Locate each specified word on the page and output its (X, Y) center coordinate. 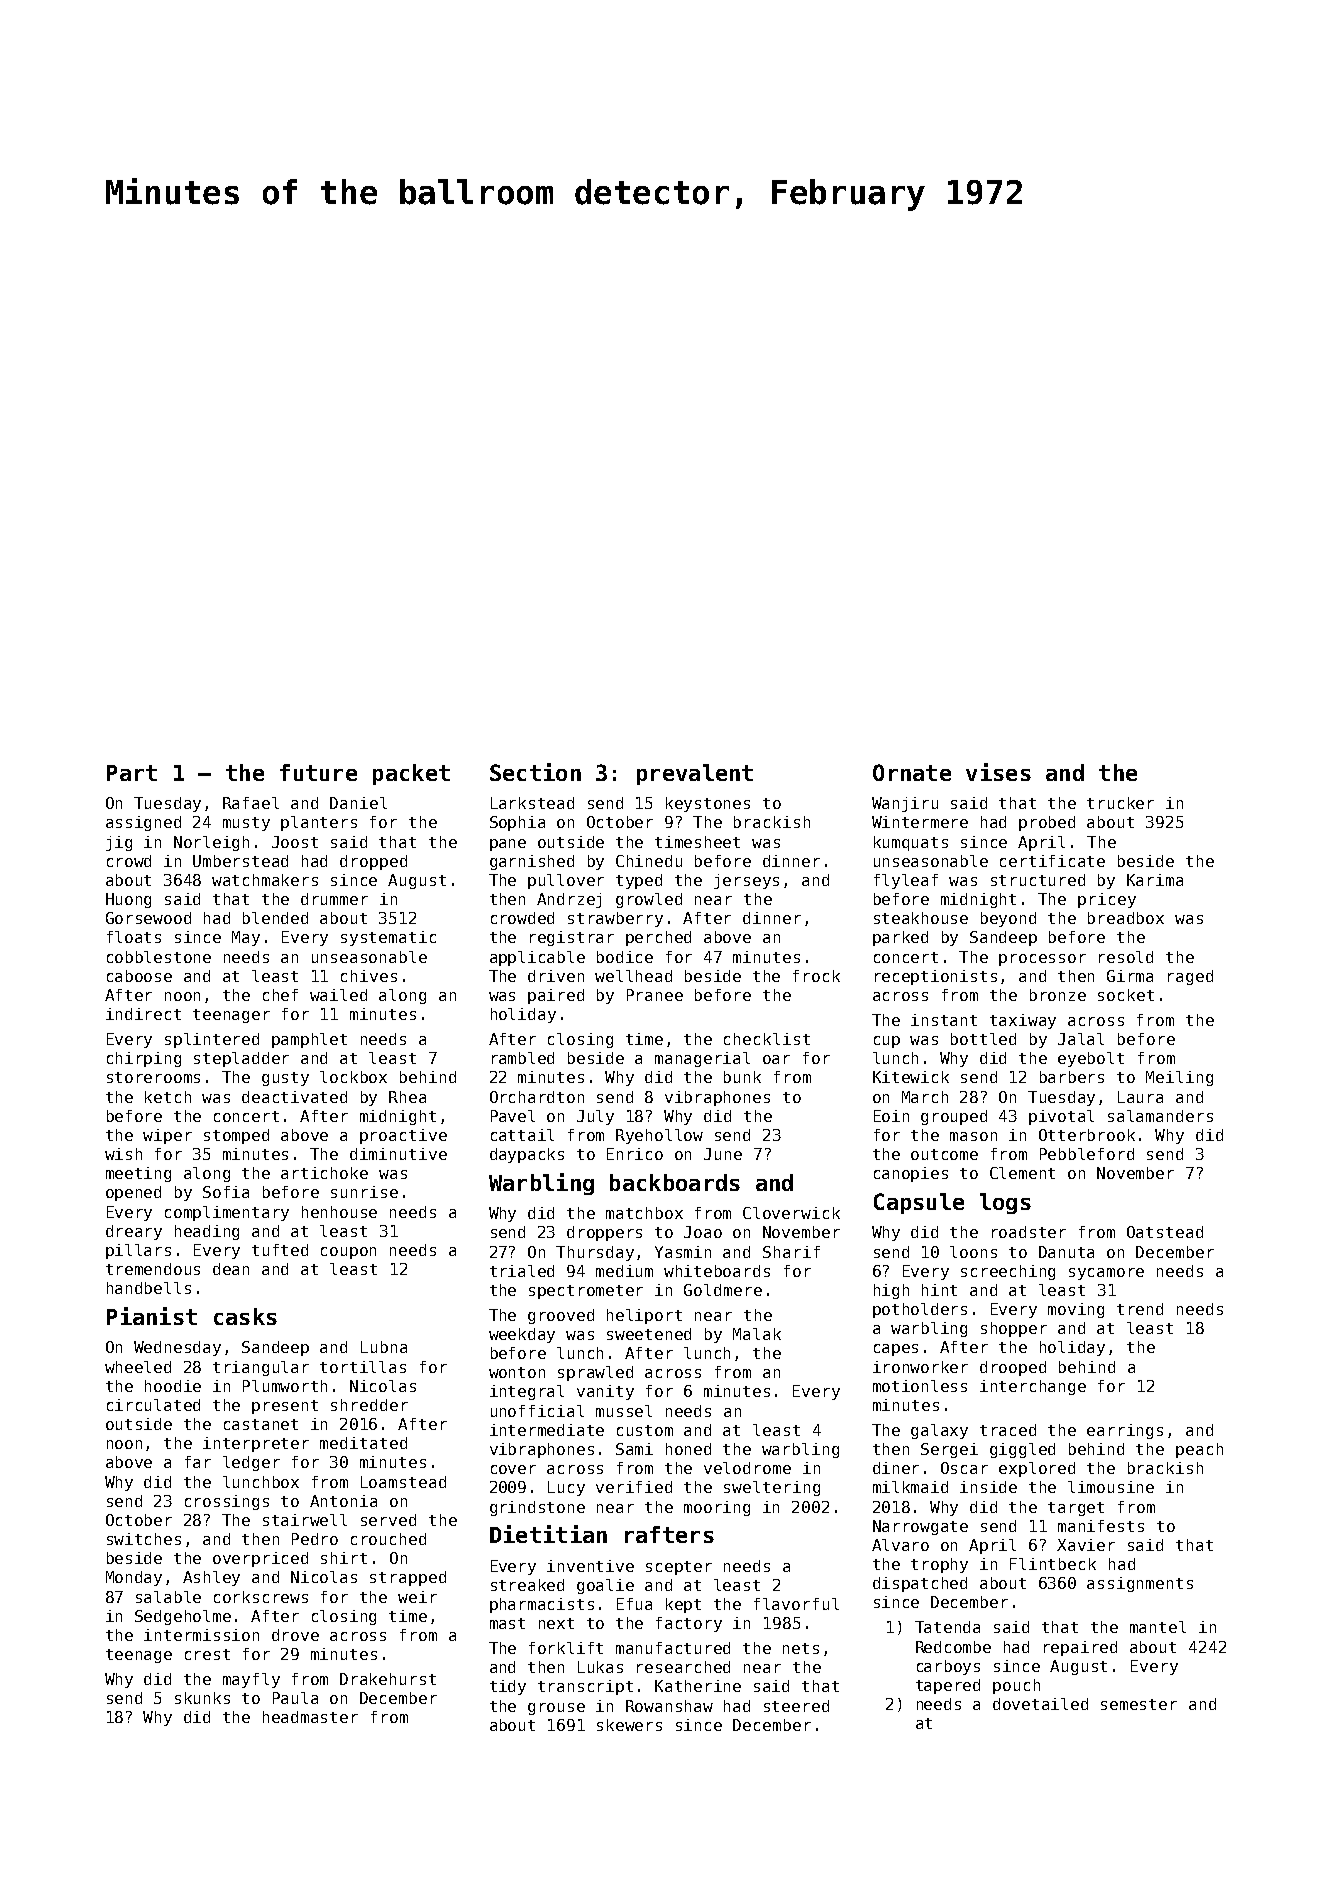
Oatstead (1165, 1232)
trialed (522, 1271)
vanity (605, 1392)
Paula (295, 1698)
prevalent (695, 774)
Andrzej (569, 900)
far (198, 1462)
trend (1140, 1309)
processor (1042, 960)
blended (275, 918)
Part (132, 773)
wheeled (138, 1367)
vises (998, 772)
